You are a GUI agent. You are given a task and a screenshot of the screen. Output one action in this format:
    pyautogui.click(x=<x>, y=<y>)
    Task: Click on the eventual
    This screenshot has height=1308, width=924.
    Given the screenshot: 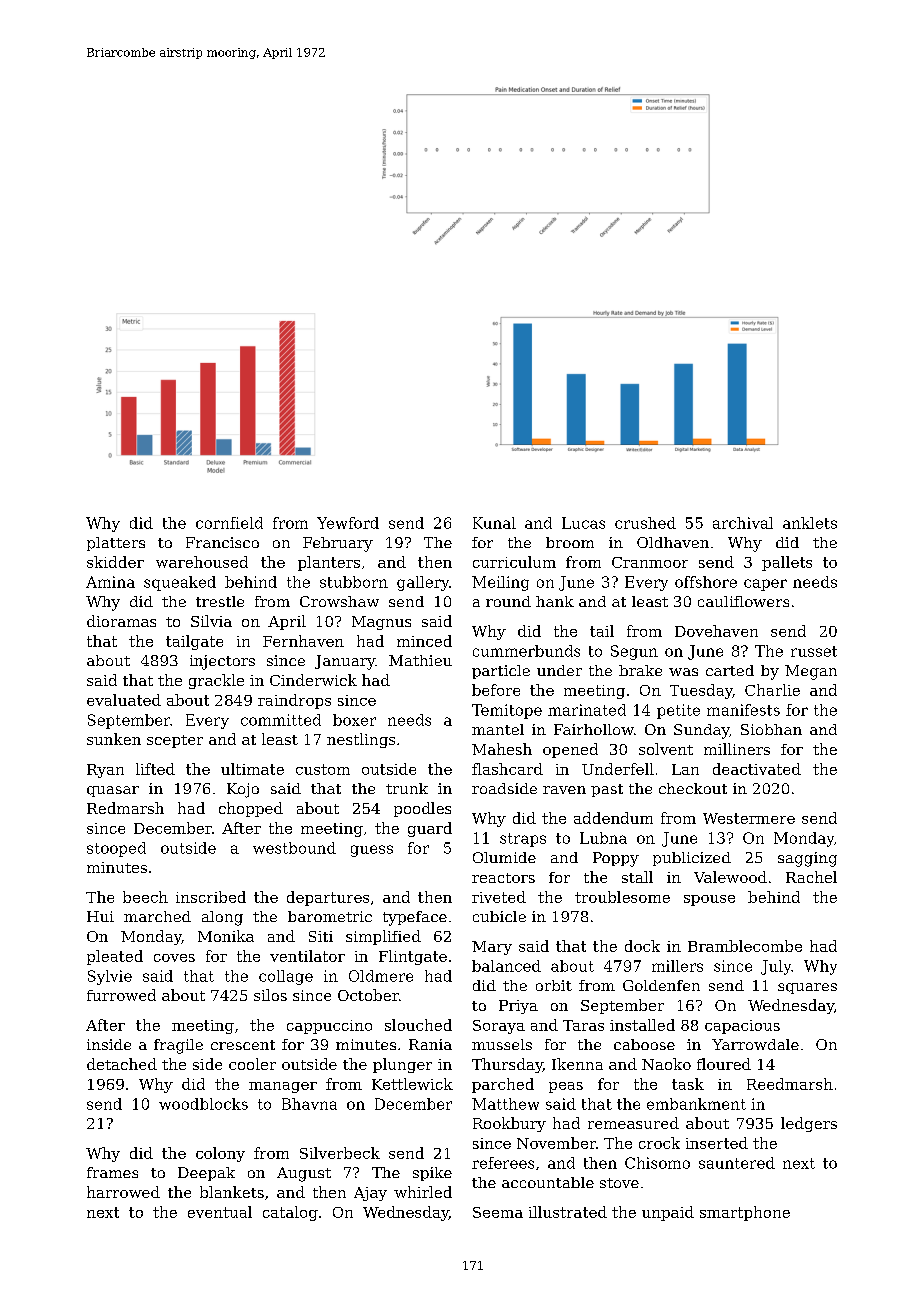 What is the action you would take?
    pyautogui.click(x=220, y=1212)
